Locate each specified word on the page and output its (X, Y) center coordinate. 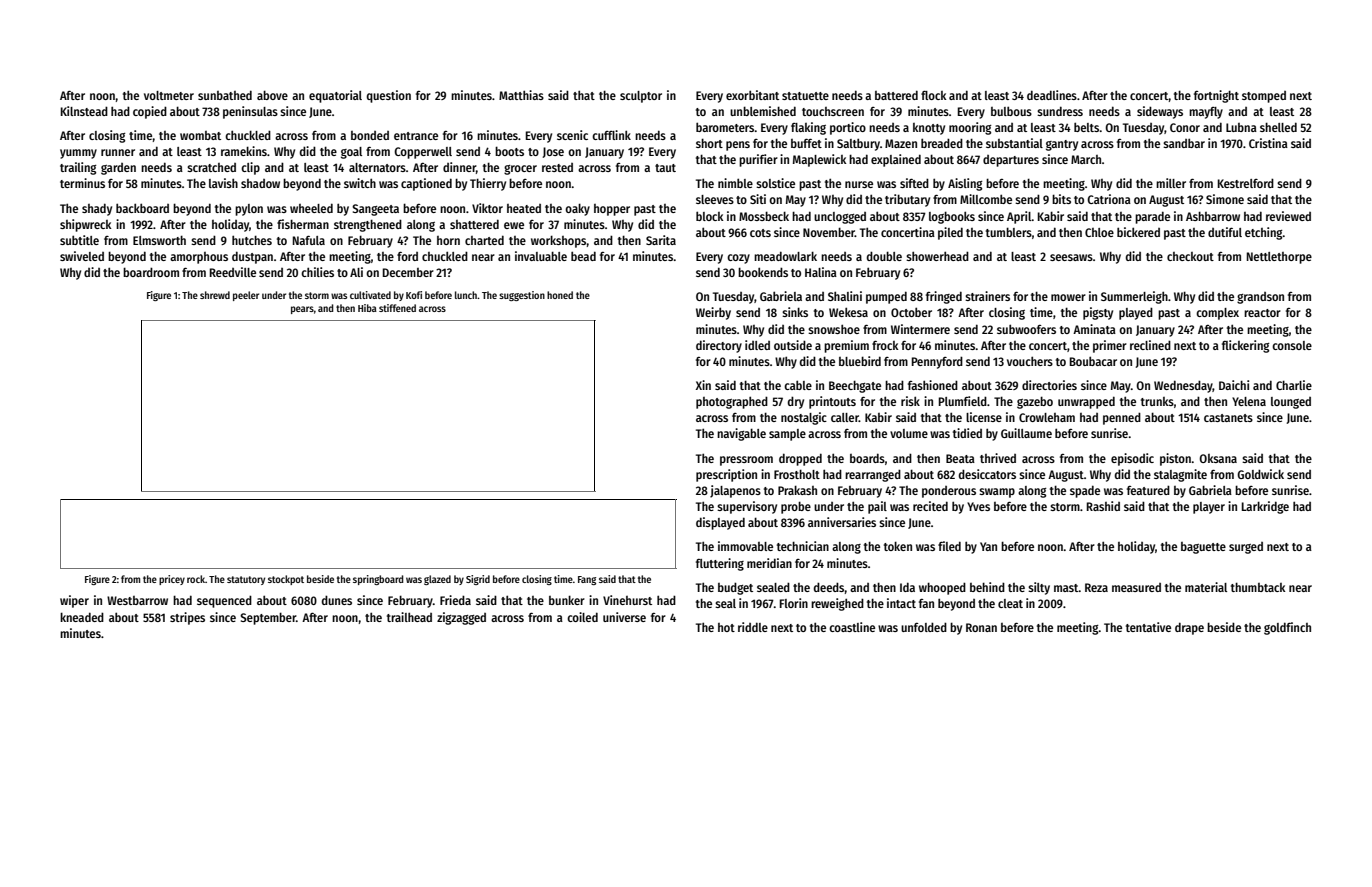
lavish (223, 183)
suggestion (522, 296)
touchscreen (833, 111)
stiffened (397, 308)
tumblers (1009, 232)
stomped (1264, 97)
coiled (582, 617)
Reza (1096, 587)
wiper (74, 601)
